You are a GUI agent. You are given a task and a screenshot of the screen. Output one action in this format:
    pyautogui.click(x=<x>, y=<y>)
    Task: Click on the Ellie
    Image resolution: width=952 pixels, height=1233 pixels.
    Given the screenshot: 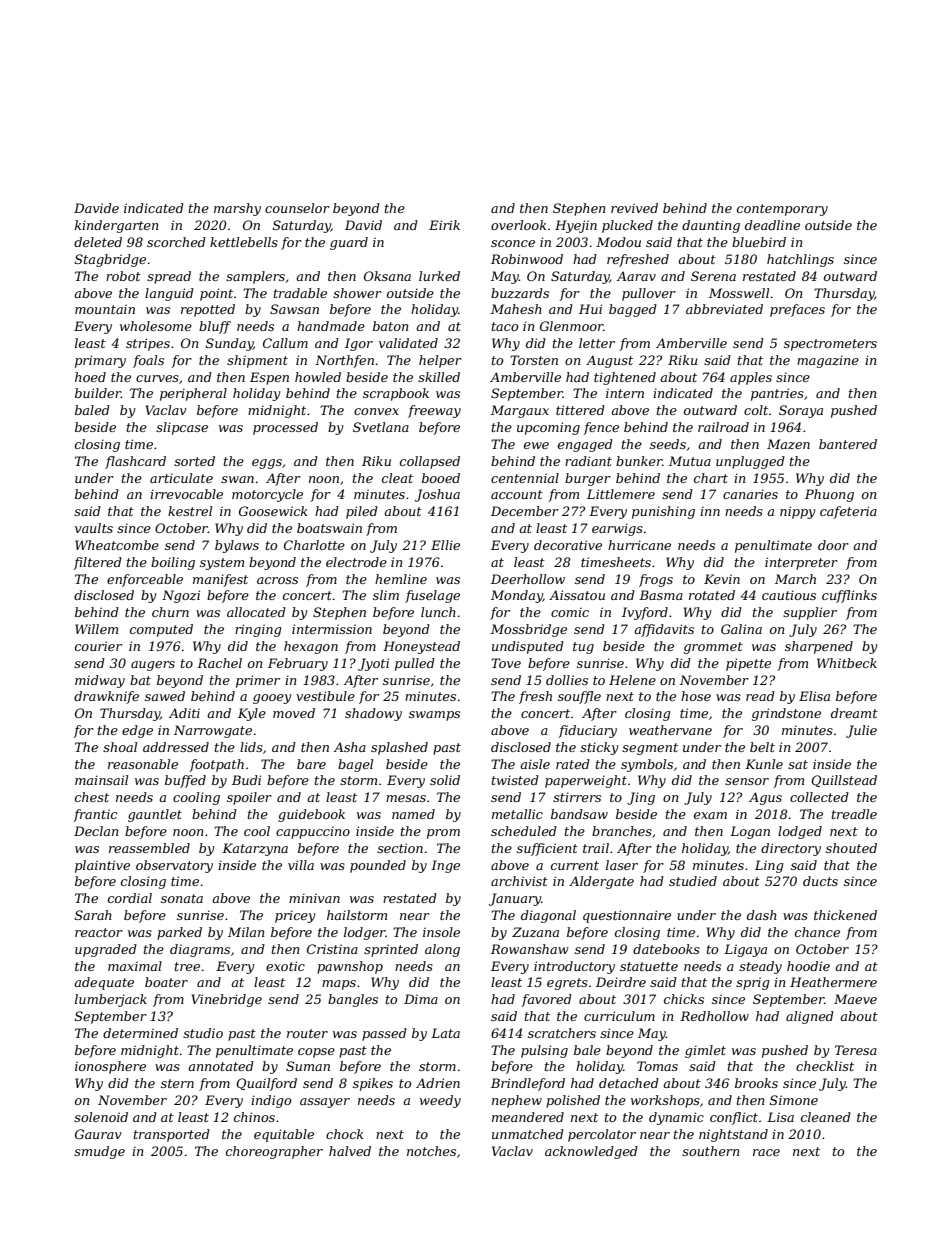 What is the action you would take?
    pyautogui.click(x=445, y=545)
